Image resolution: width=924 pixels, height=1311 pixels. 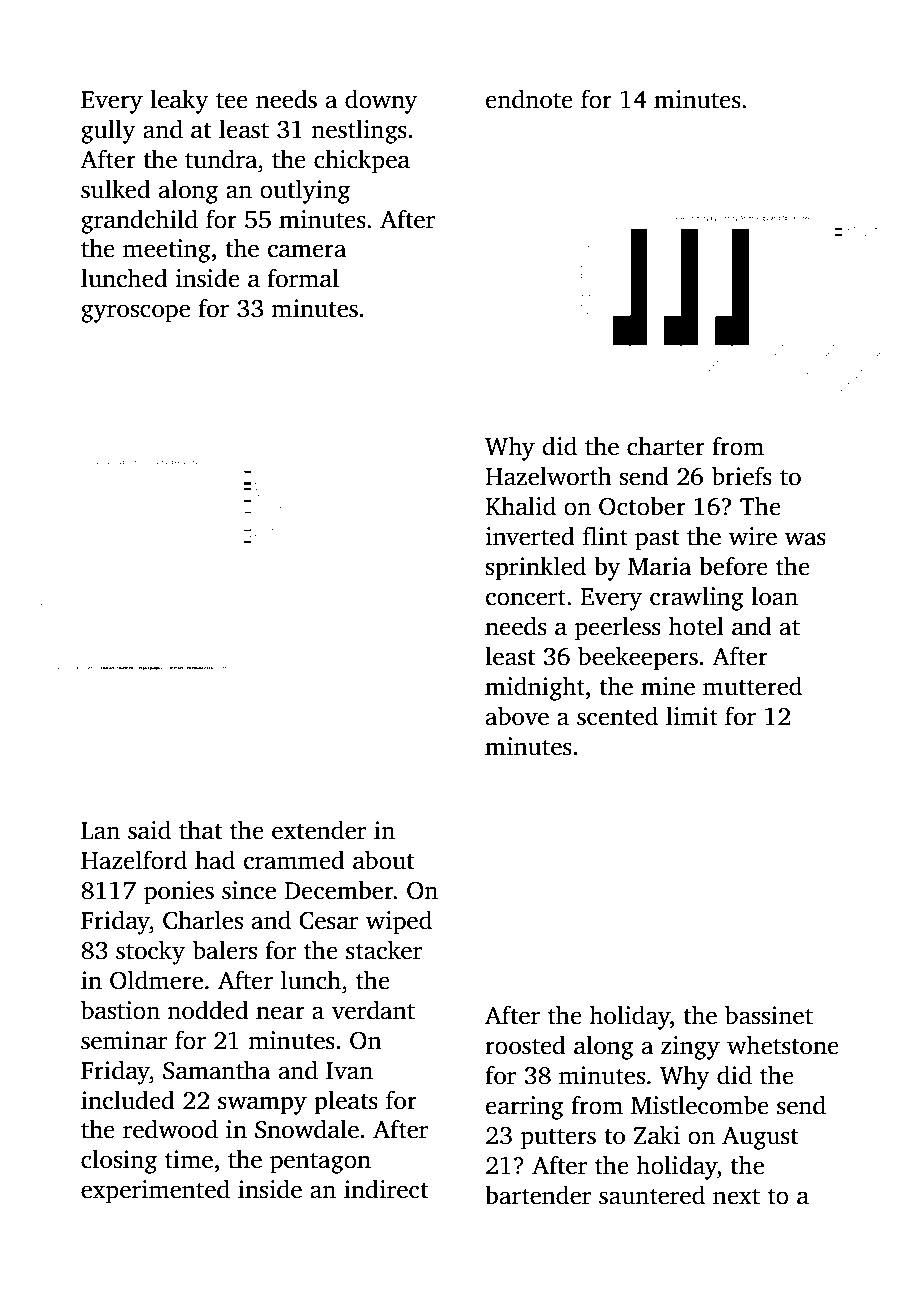 I want to click on formal, so click(x=303, y=278).
